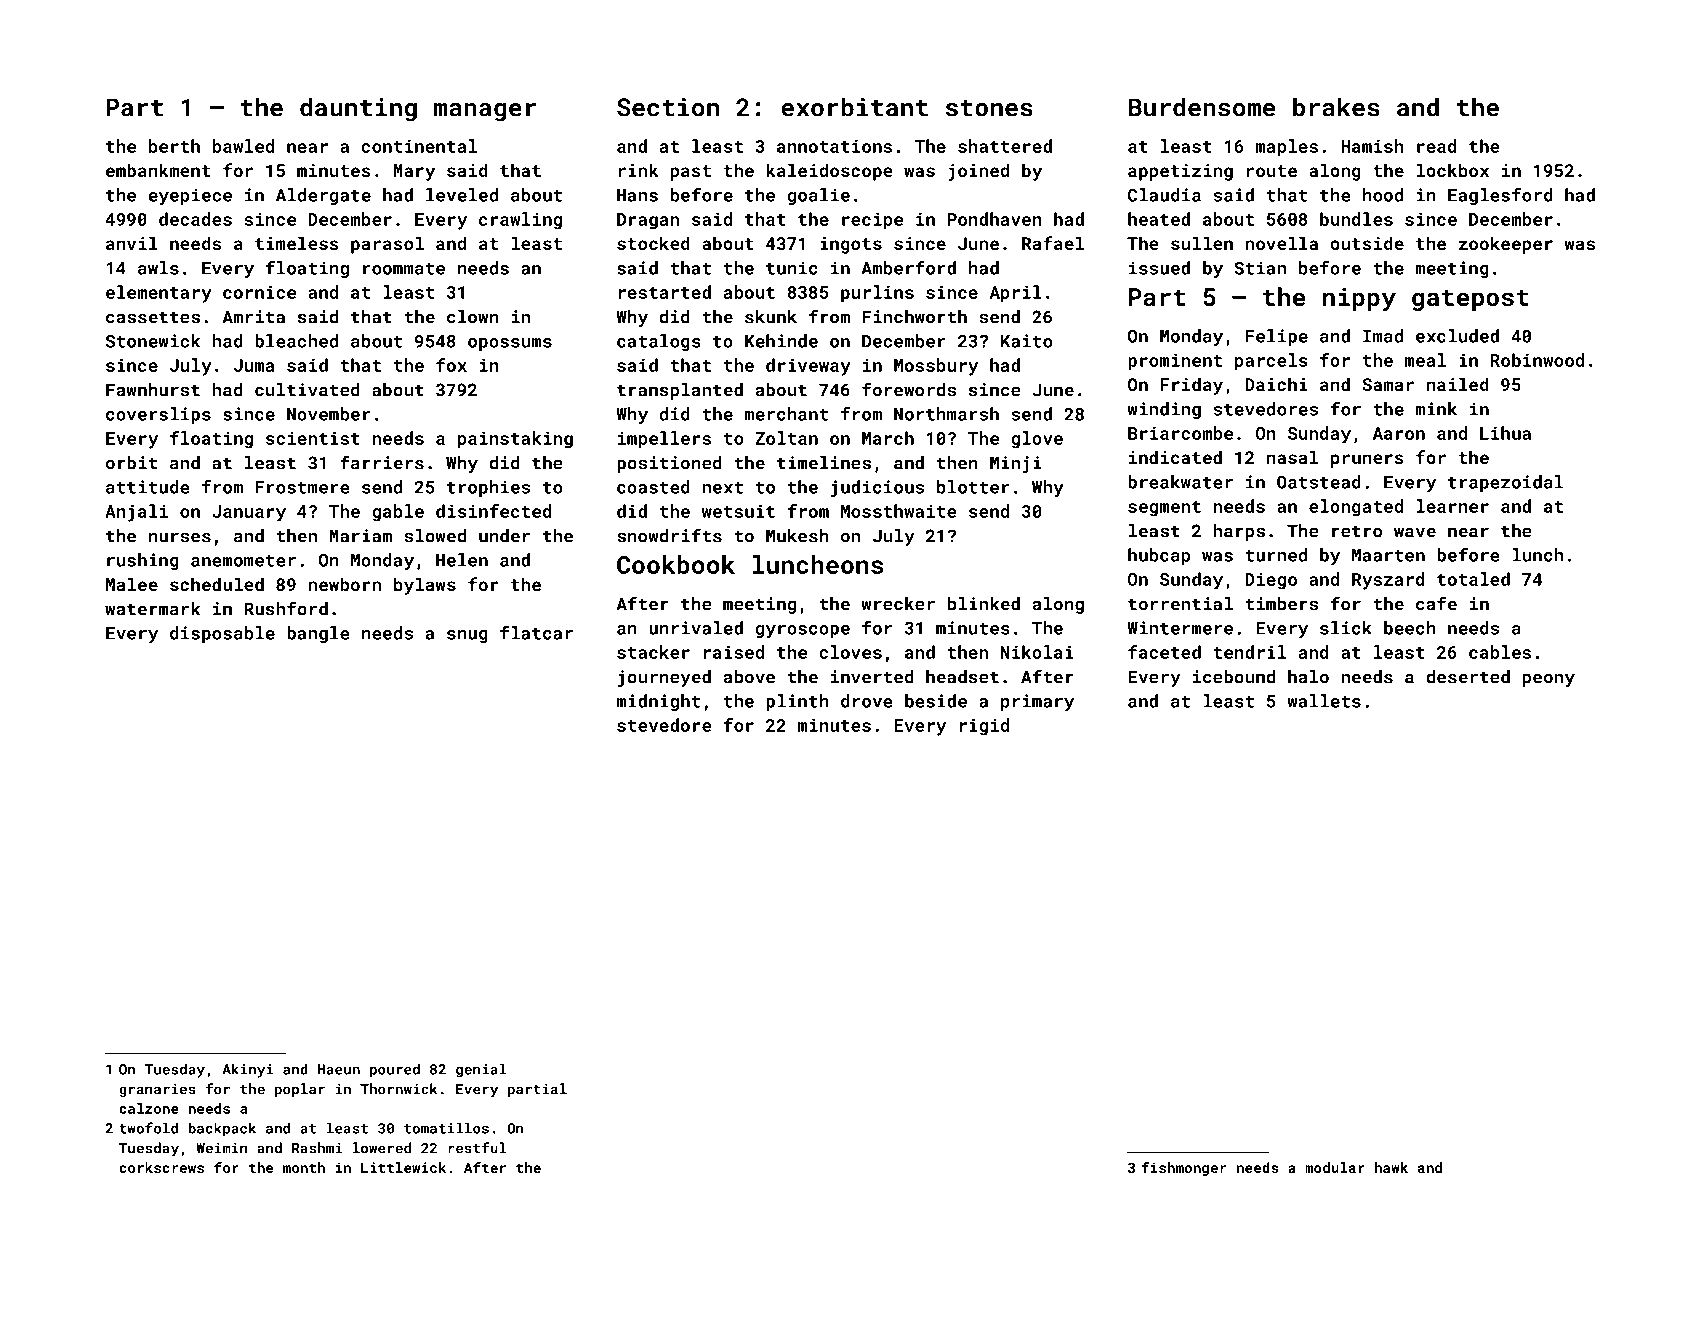  What do you see at coordinates (877, 489) in the screenshot?
I see `judicious` at bounding box center [877, 489].
